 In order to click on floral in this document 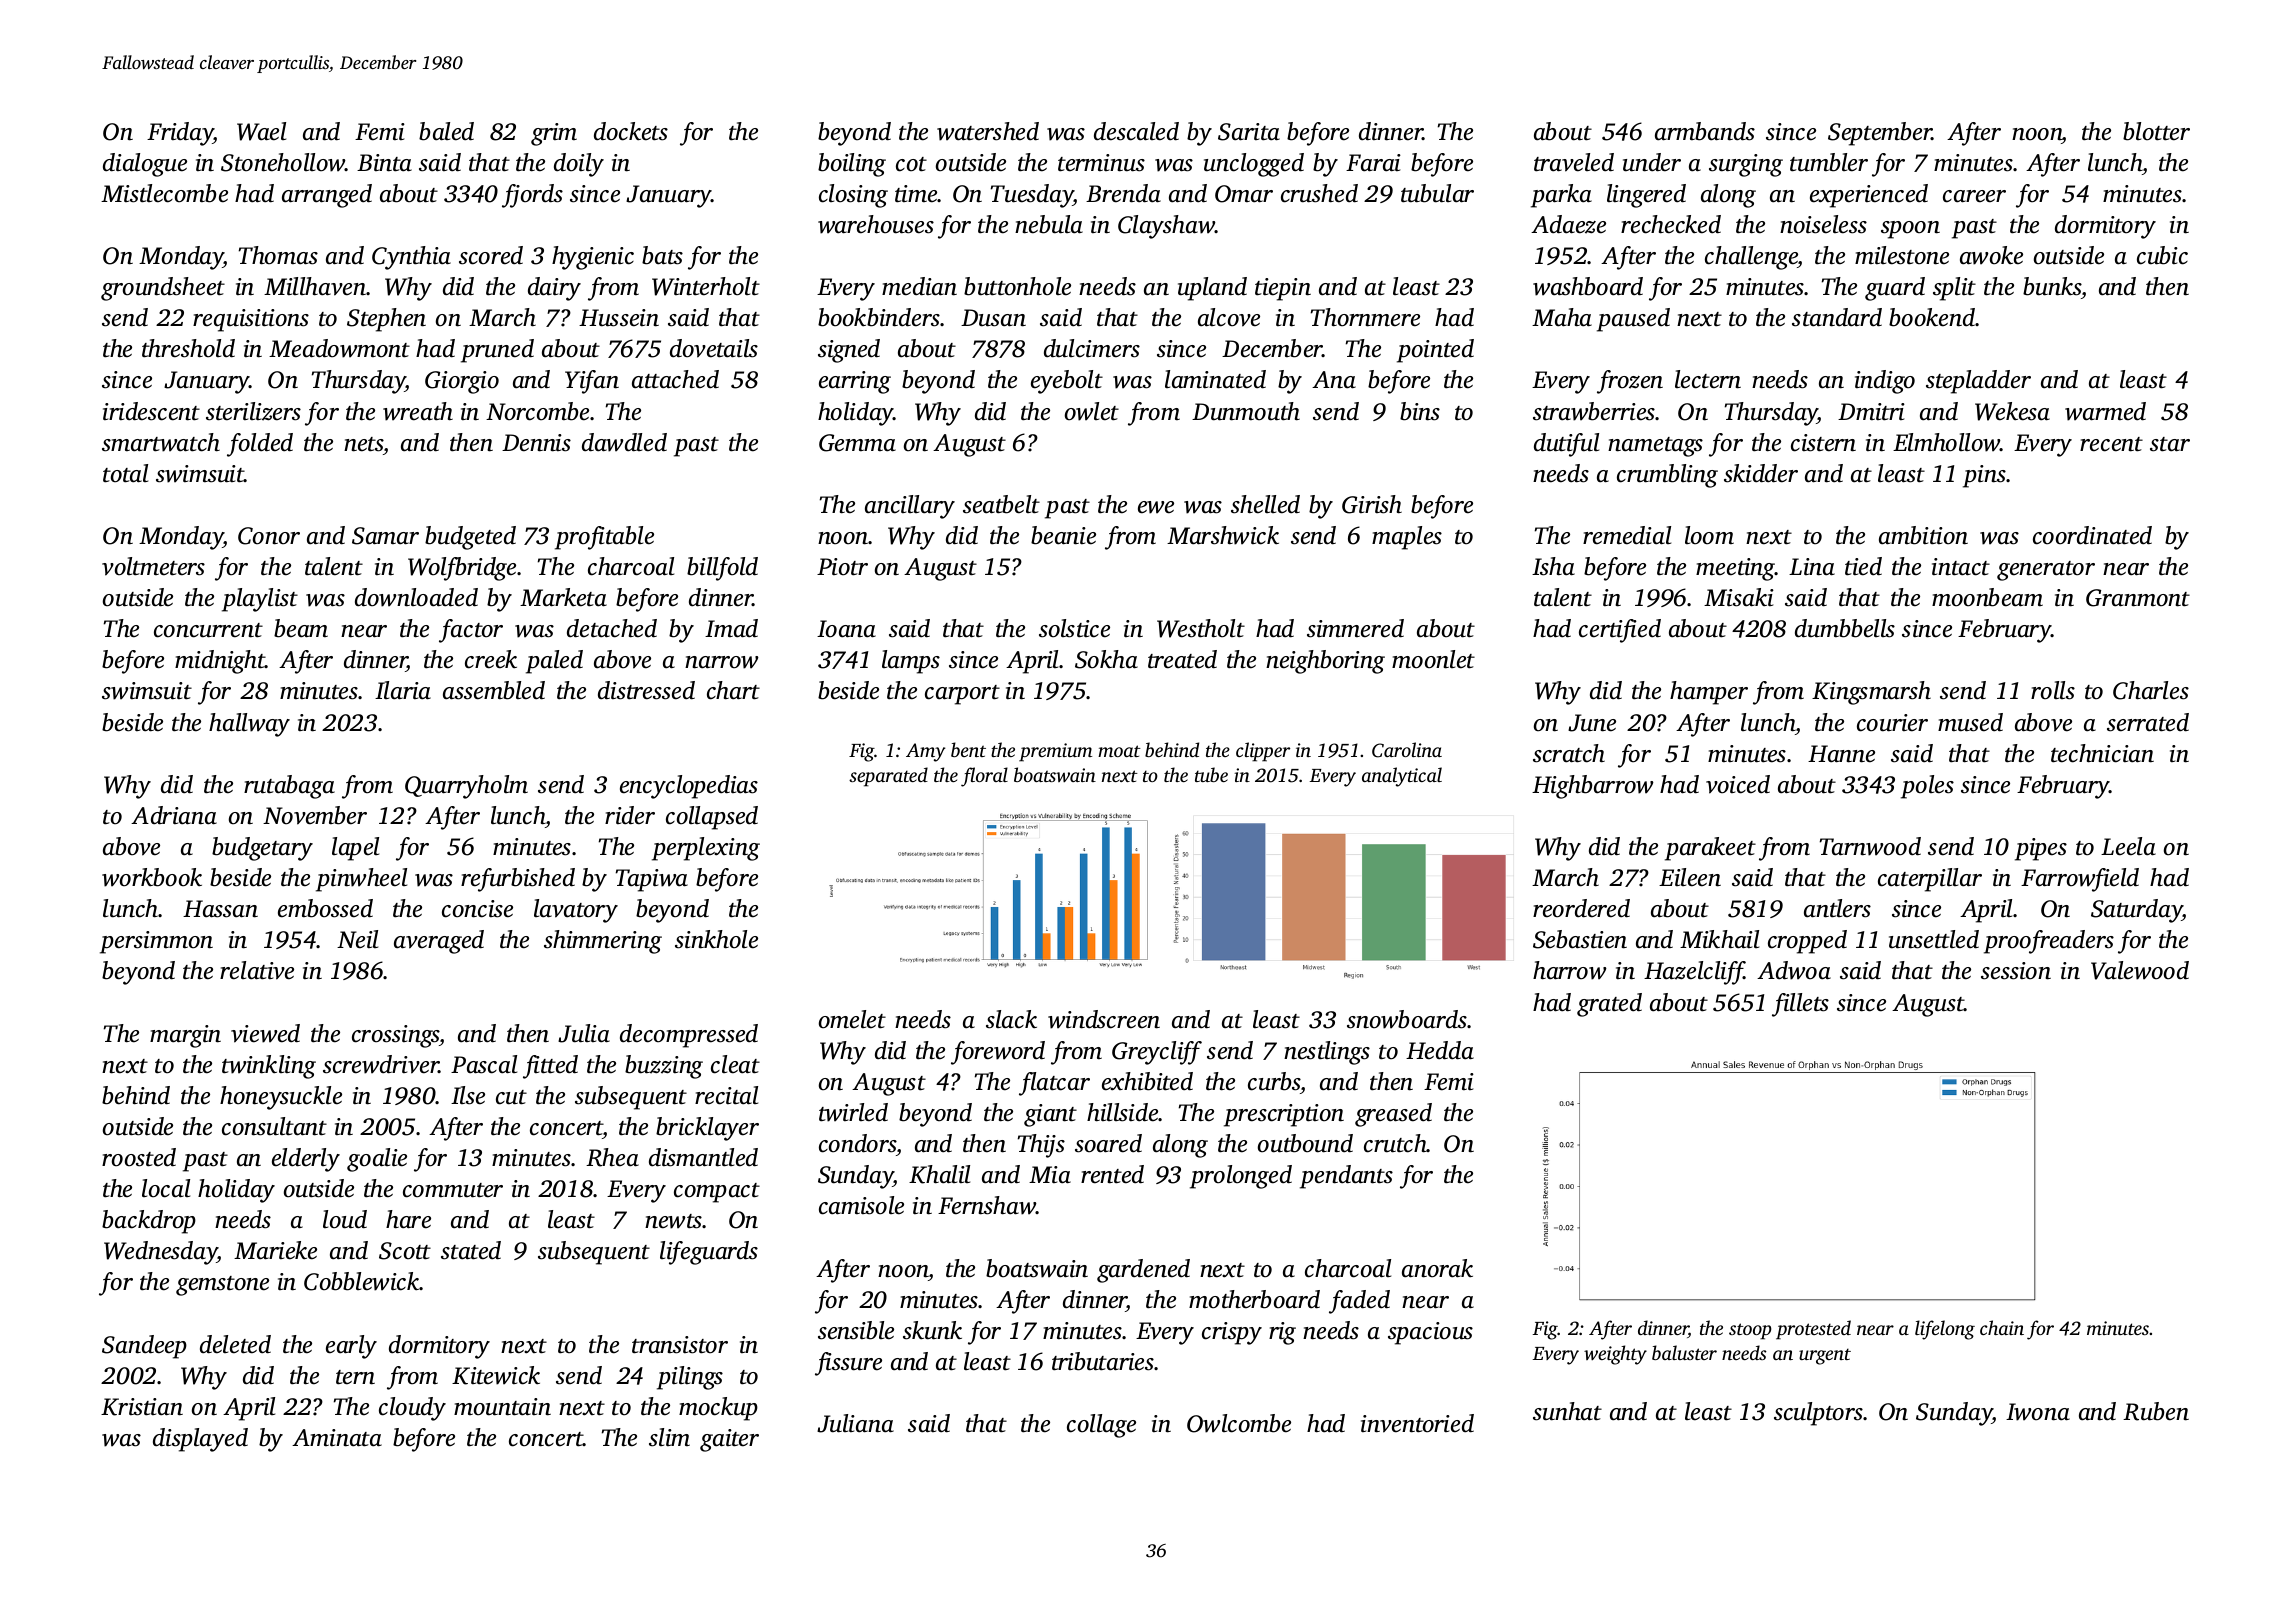, I will do `click(984, 777)`.
